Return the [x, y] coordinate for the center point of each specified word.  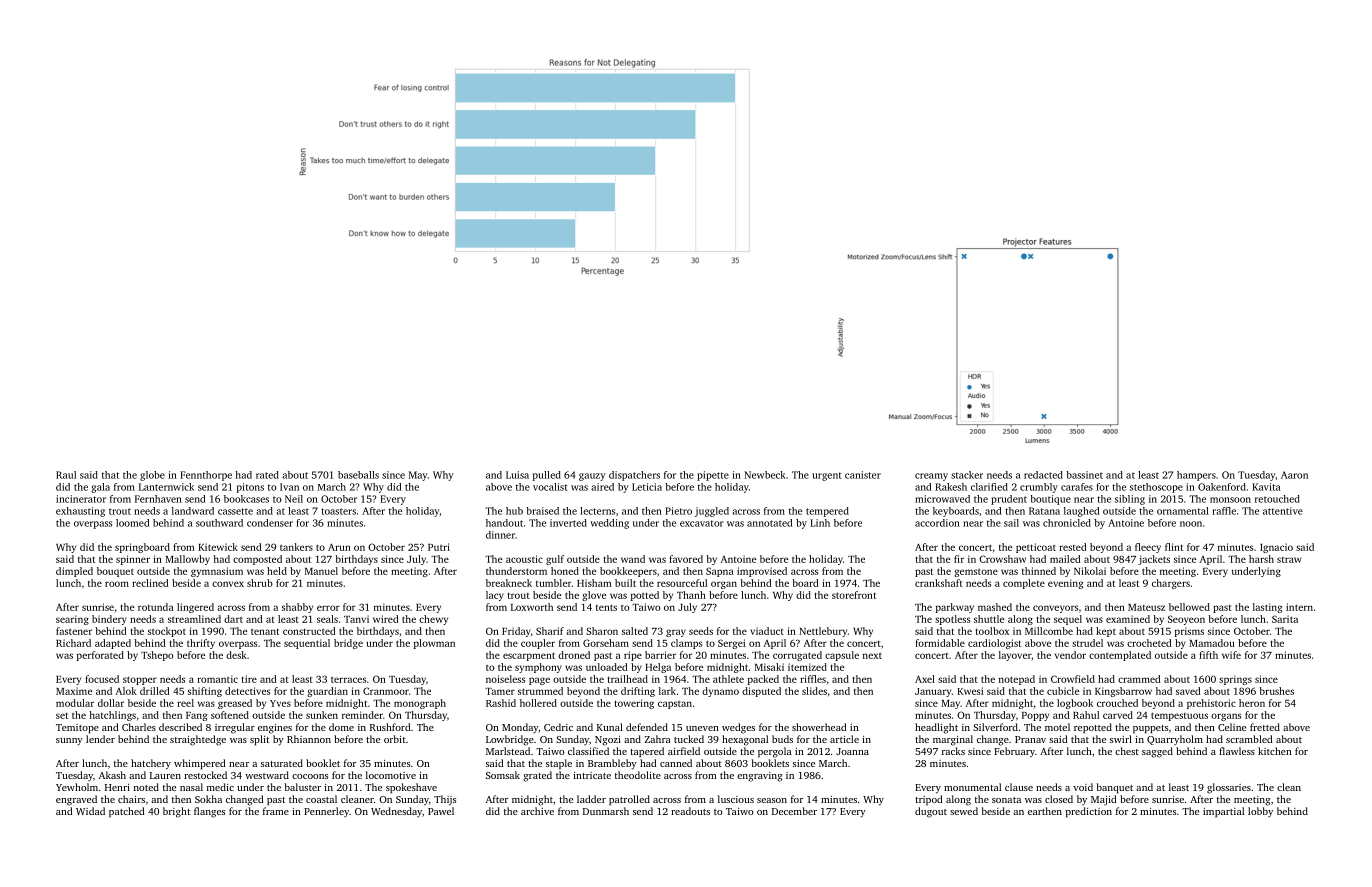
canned [676, 763]
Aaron [1294, 475]
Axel [925, 679]
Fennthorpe [206, 476]
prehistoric [1211, 704]
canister [863, 475]
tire [249, 679]
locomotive [391, 775]
